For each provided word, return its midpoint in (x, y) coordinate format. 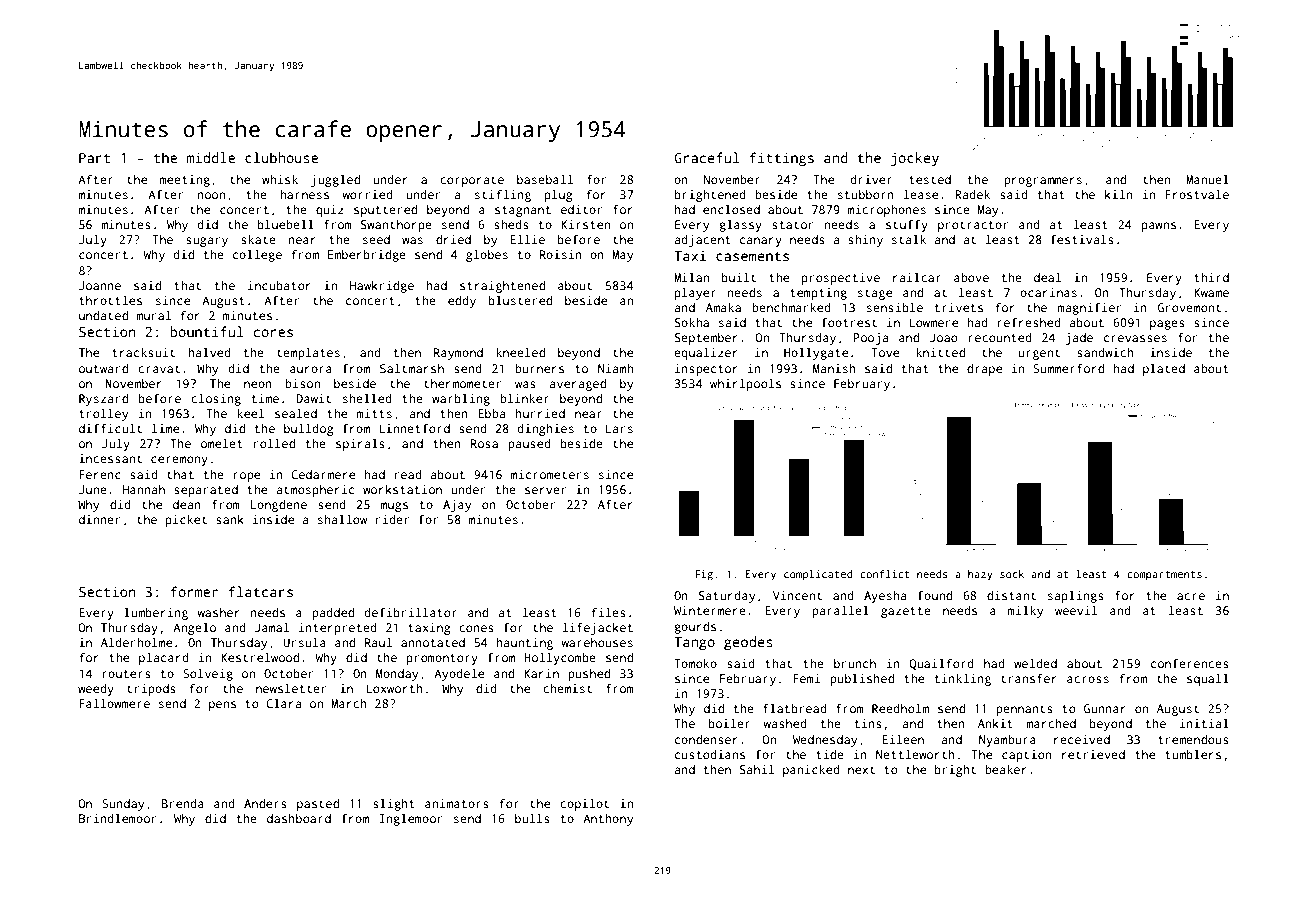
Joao (943, 337)
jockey (915, 159)
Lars (619, 428)
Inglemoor (411, 820)
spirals (360, 445)
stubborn (866, 194)
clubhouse (281, 157)
